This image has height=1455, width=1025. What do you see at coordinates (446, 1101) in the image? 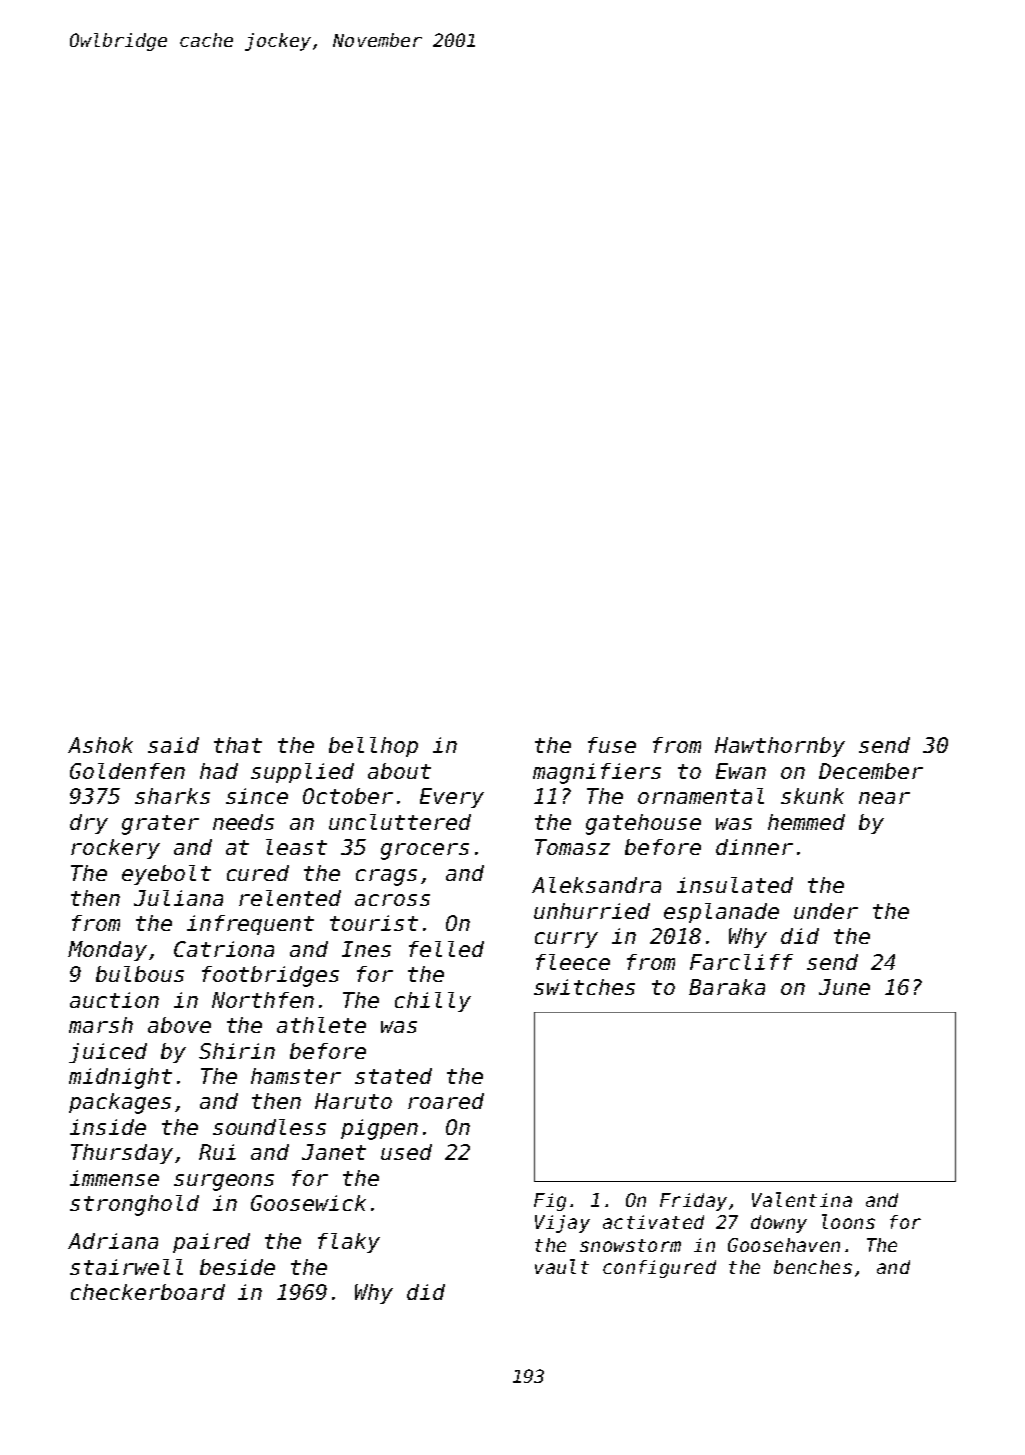
I see `roared` at bounding box center [446, 1101].
